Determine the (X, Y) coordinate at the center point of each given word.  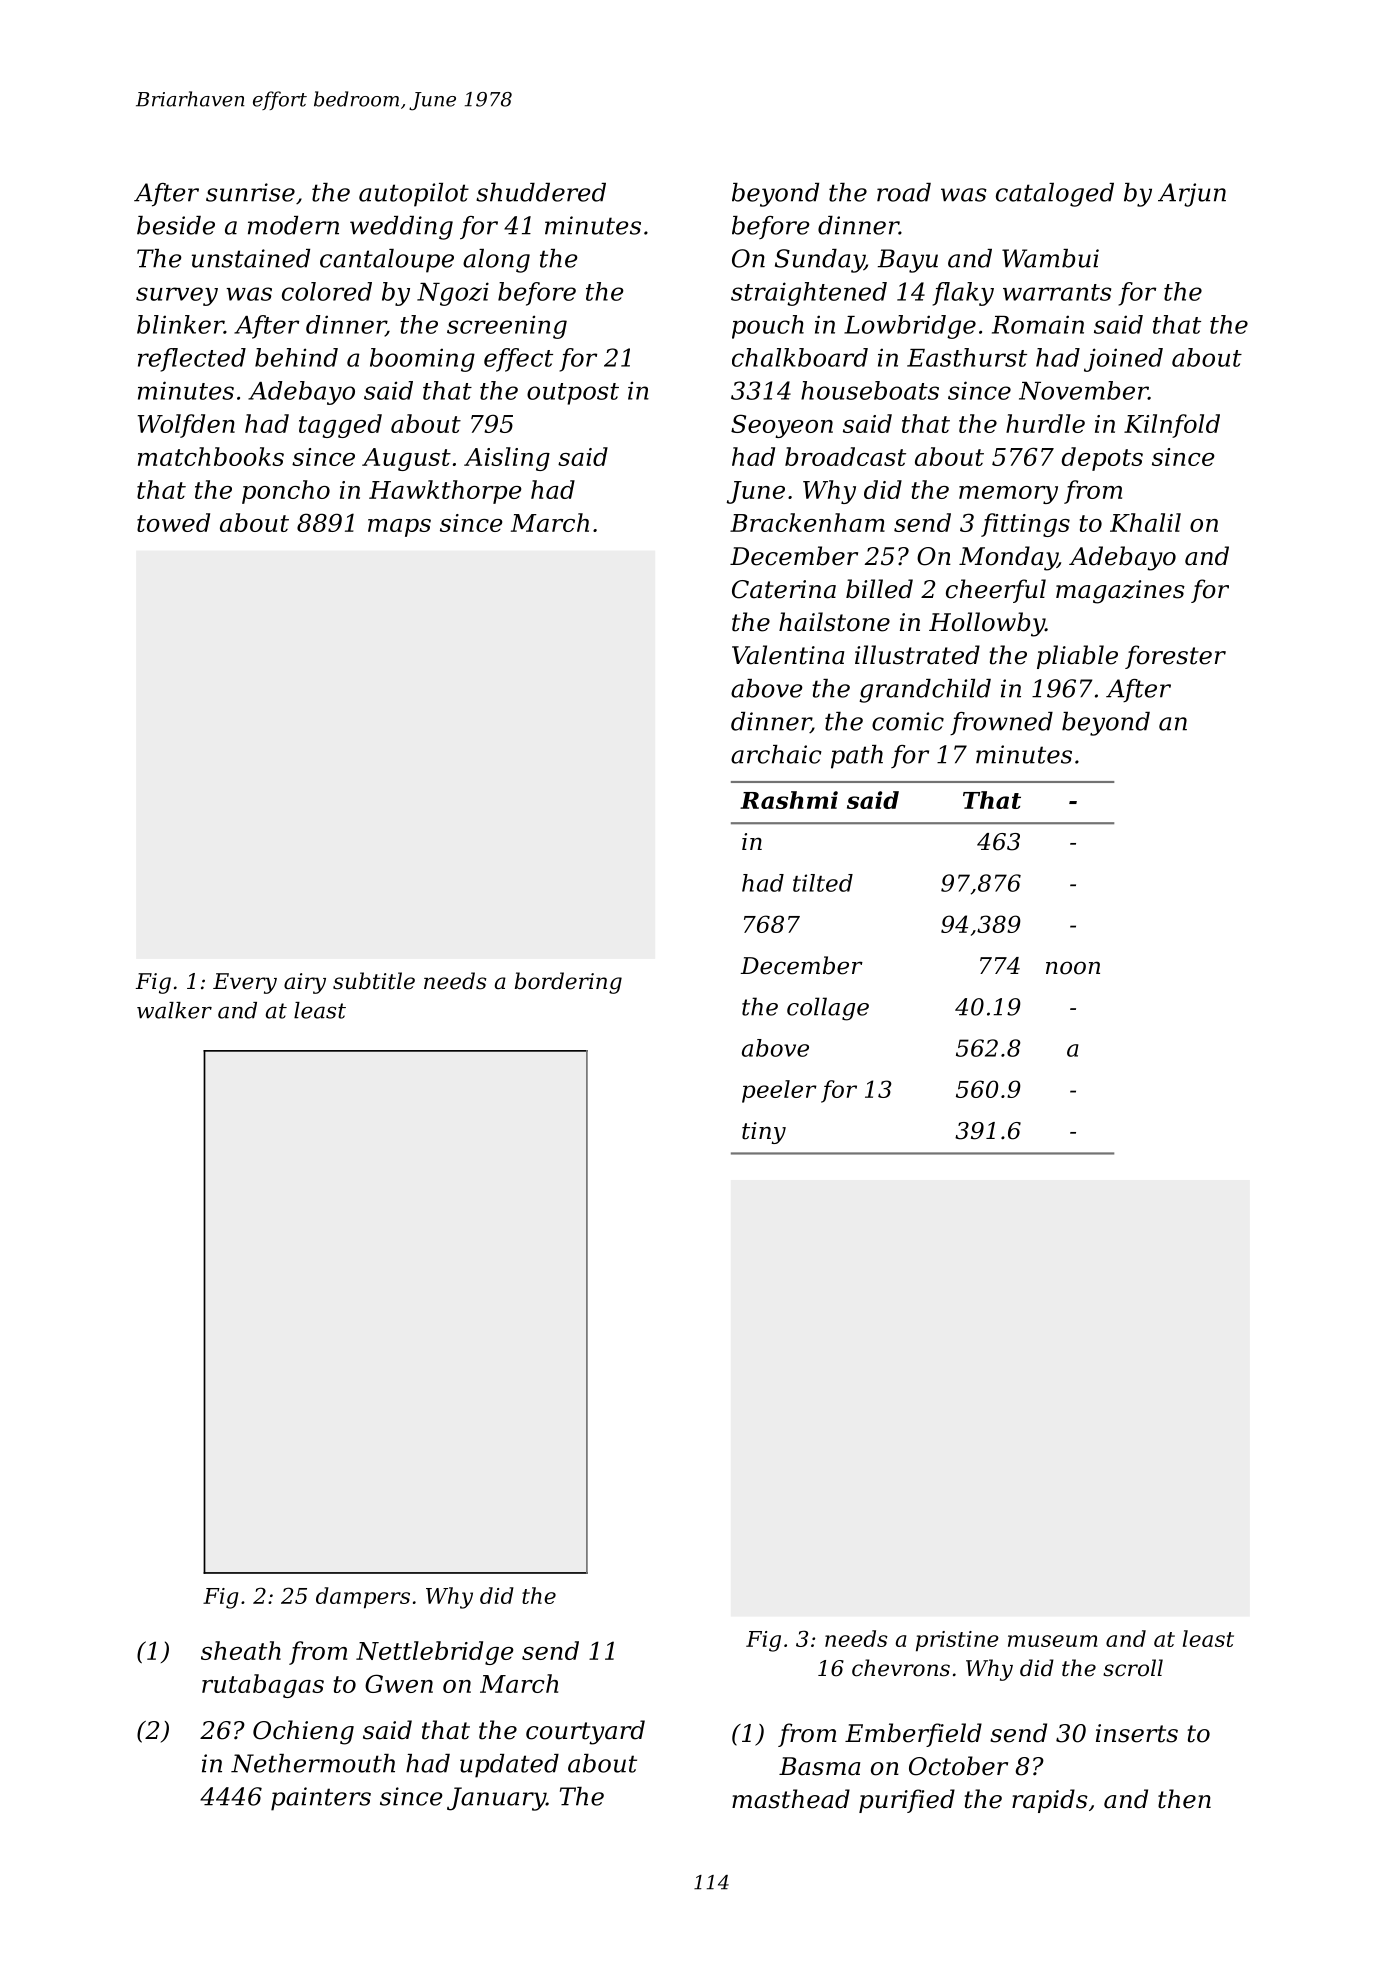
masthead (791, 1799)
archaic (776, 754)
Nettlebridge (434, 1653)
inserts (1137, 1733)
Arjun (1192, 195)
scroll (1133, 1668)
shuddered (541, 192)
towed (173, 522)
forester (1175, 657)
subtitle (374, 981)
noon (1073, 968)
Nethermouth (313, 1763)
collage (828, 1009)
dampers (363, 1598)
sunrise (250, 192)
